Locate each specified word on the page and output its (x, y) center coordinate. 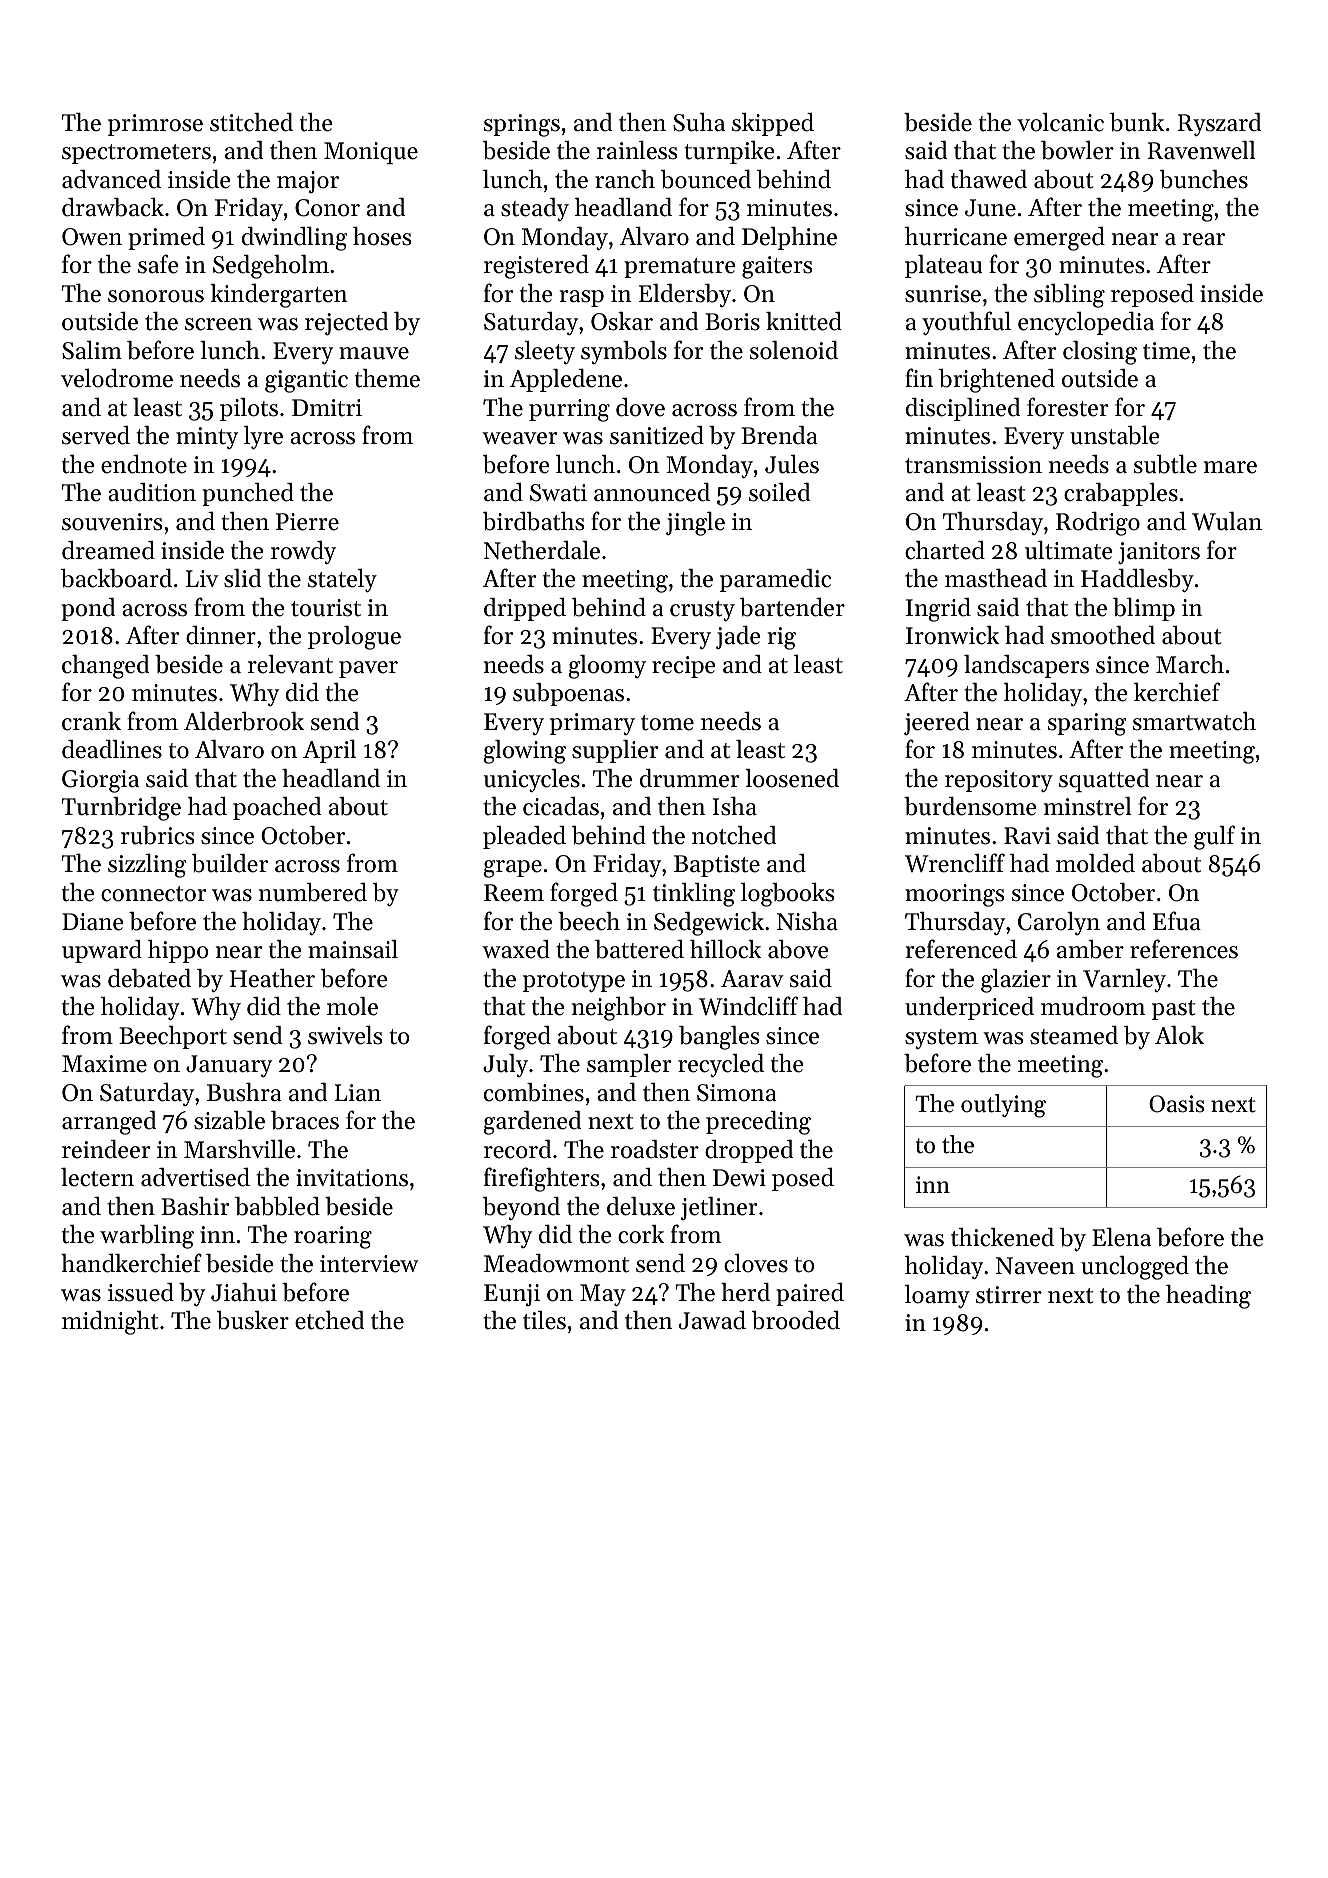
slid (242, 578)
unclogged (1135, 1268)
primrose (155, 125)
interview (369, 1264)
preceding (758, 1123)
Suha (699, 122)
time (1166, 351)
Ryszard (1219, 124)
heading (1208, 1297)
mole (352, 1006)
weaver (520, 438)
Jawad (712, 1320)
